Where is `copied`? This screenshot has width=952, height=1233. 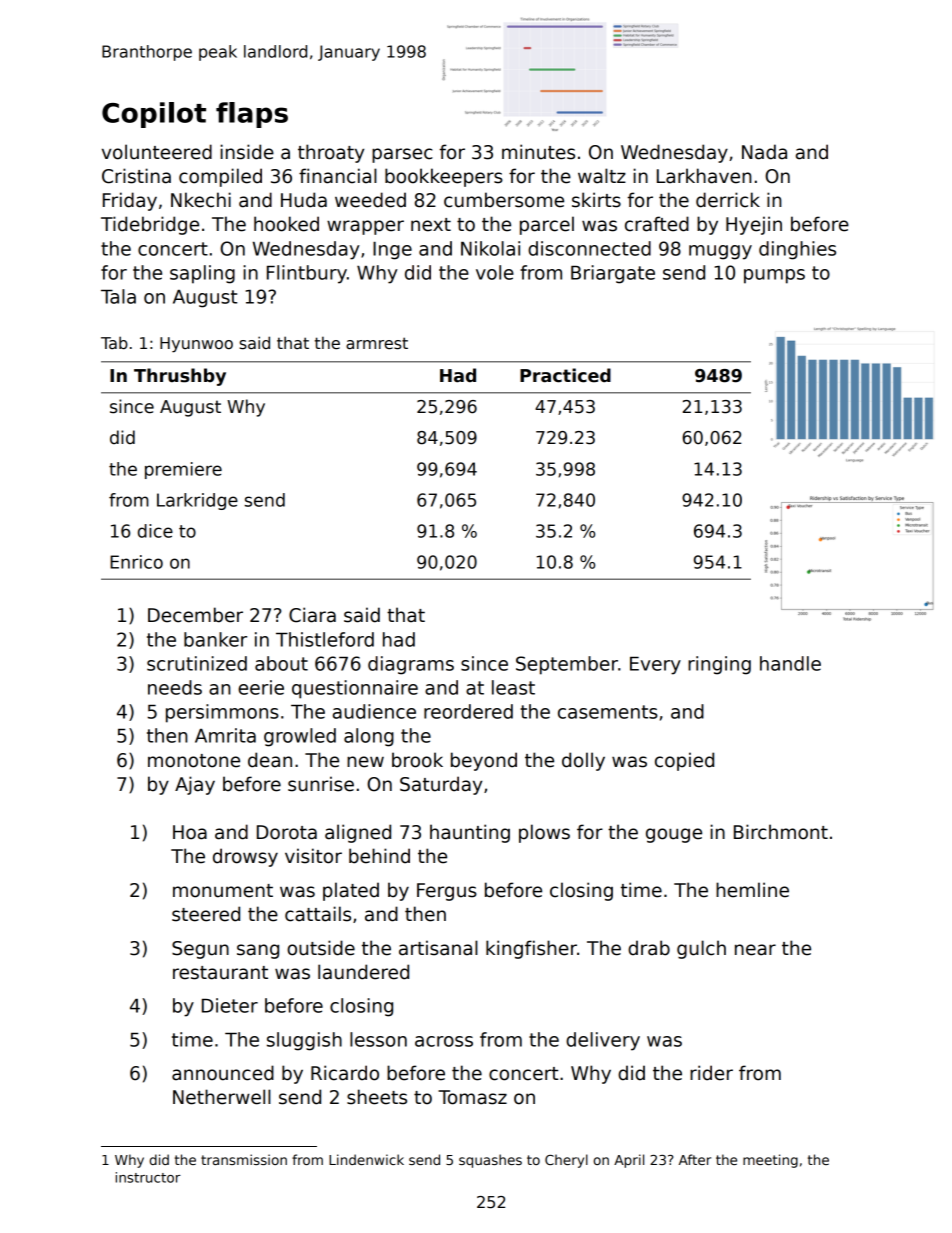
copied is located at coordinates (684, 761).
